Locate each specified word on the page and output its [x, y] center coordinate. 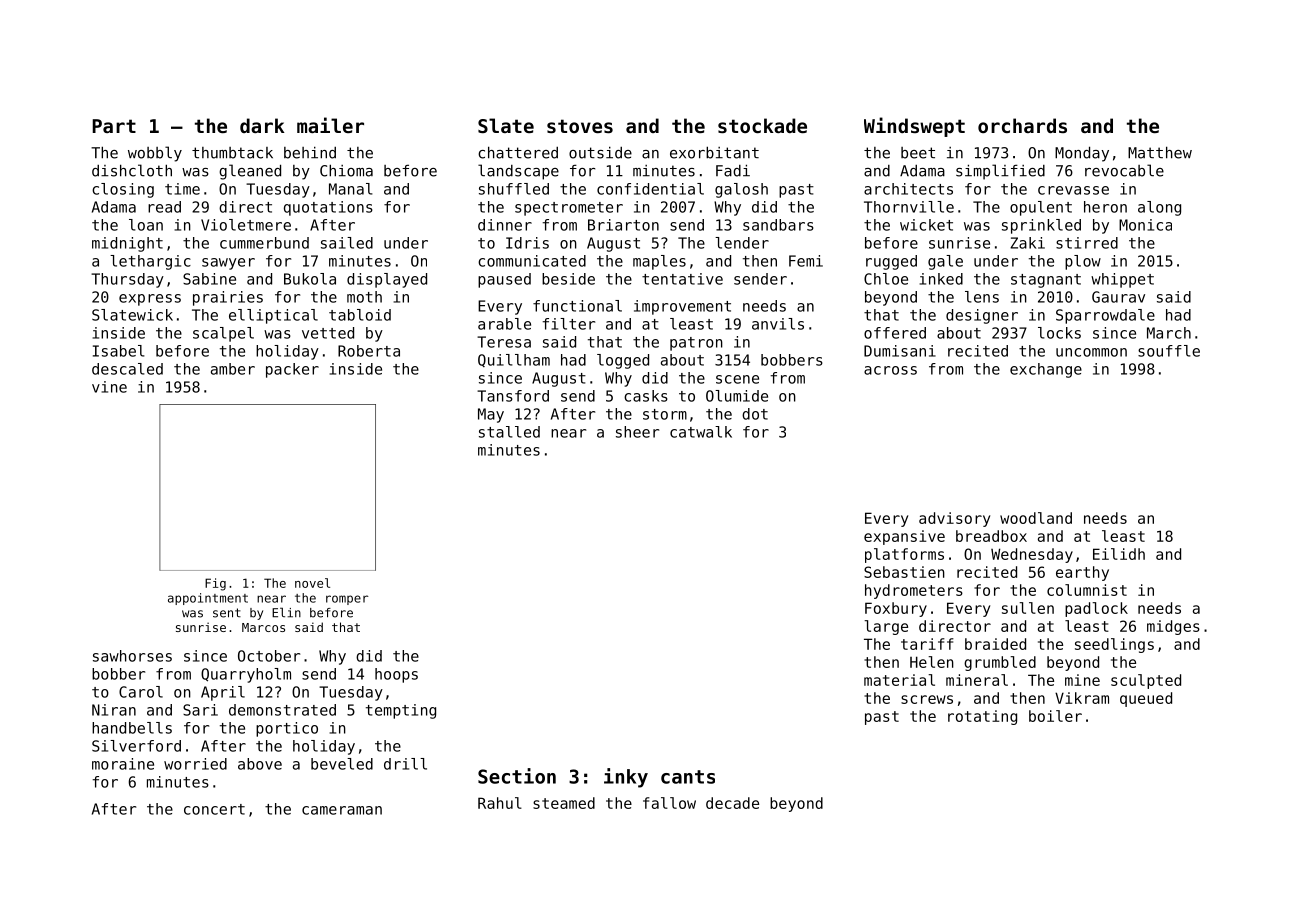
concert [214, 809]
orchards [1022, 125]
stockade [762, 126]
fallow [669, 803]
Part [114, 126]
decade [732, 803]
